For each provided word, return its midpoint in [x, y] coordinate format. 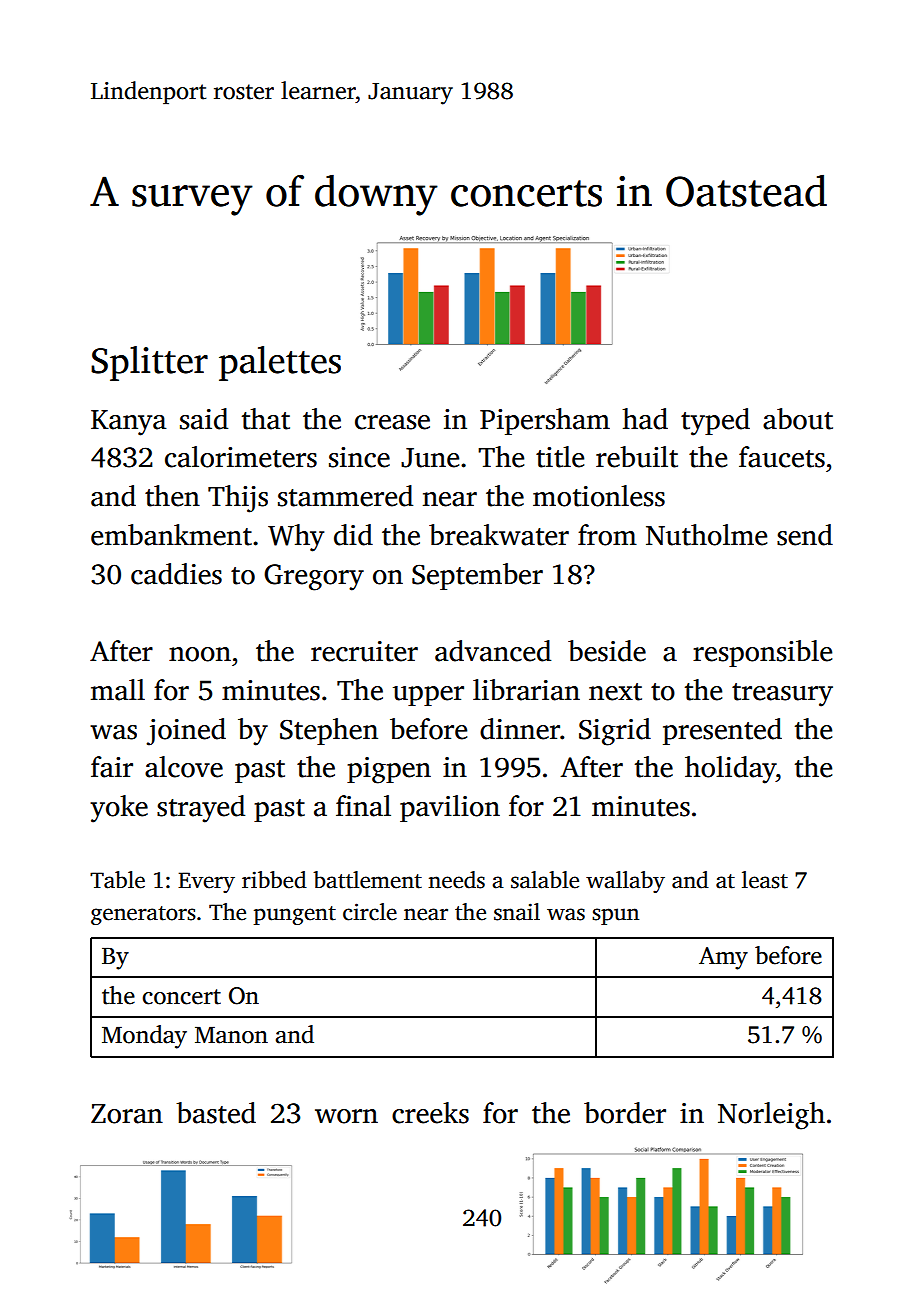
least [765, 880]
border [625, 1113]
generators [143, 915]
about [798, 419]
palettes [280, 363]
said [204, 419]
